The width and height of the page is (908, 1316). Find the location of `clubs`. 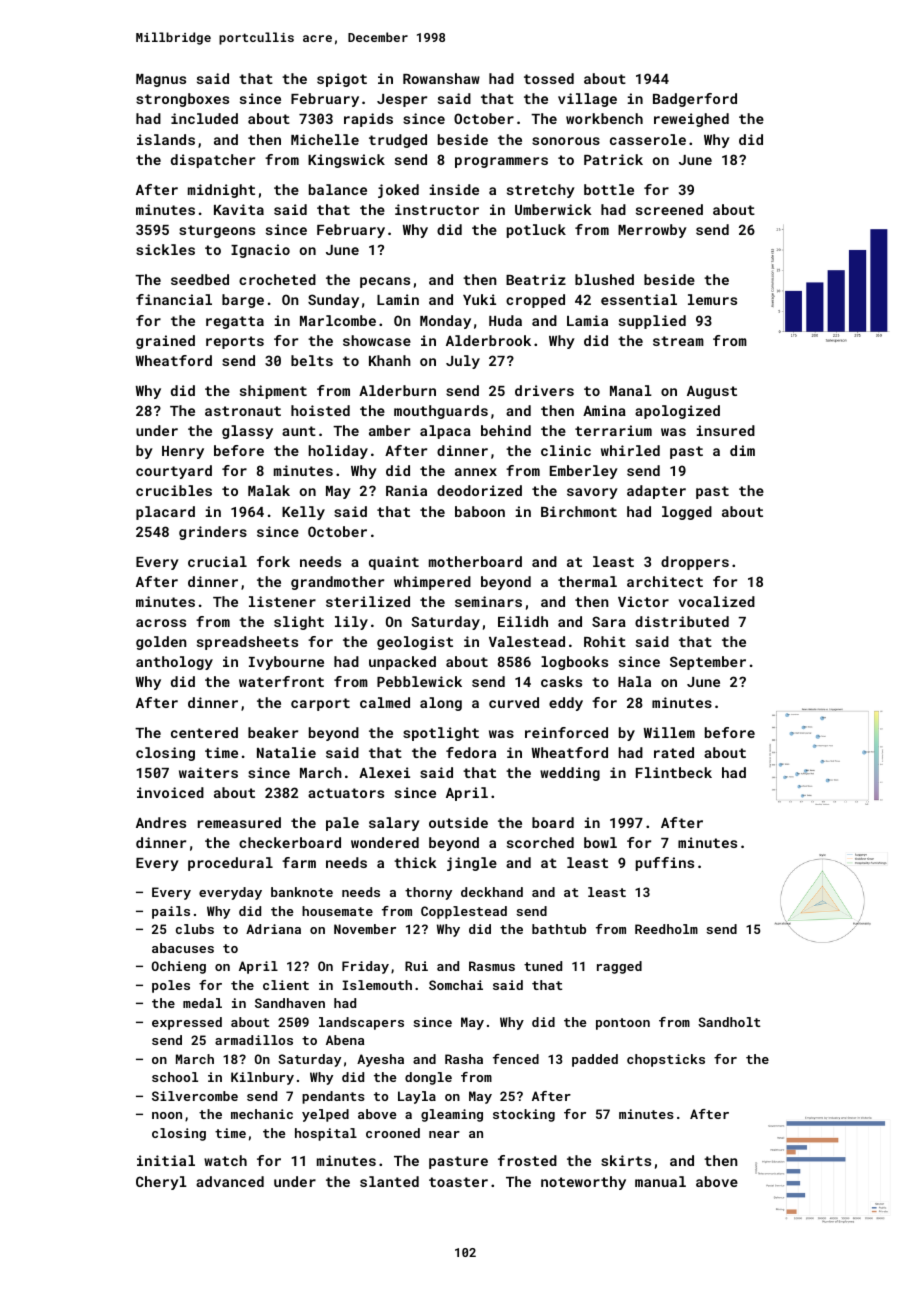

clubs is located at coordinates (195, 929).
